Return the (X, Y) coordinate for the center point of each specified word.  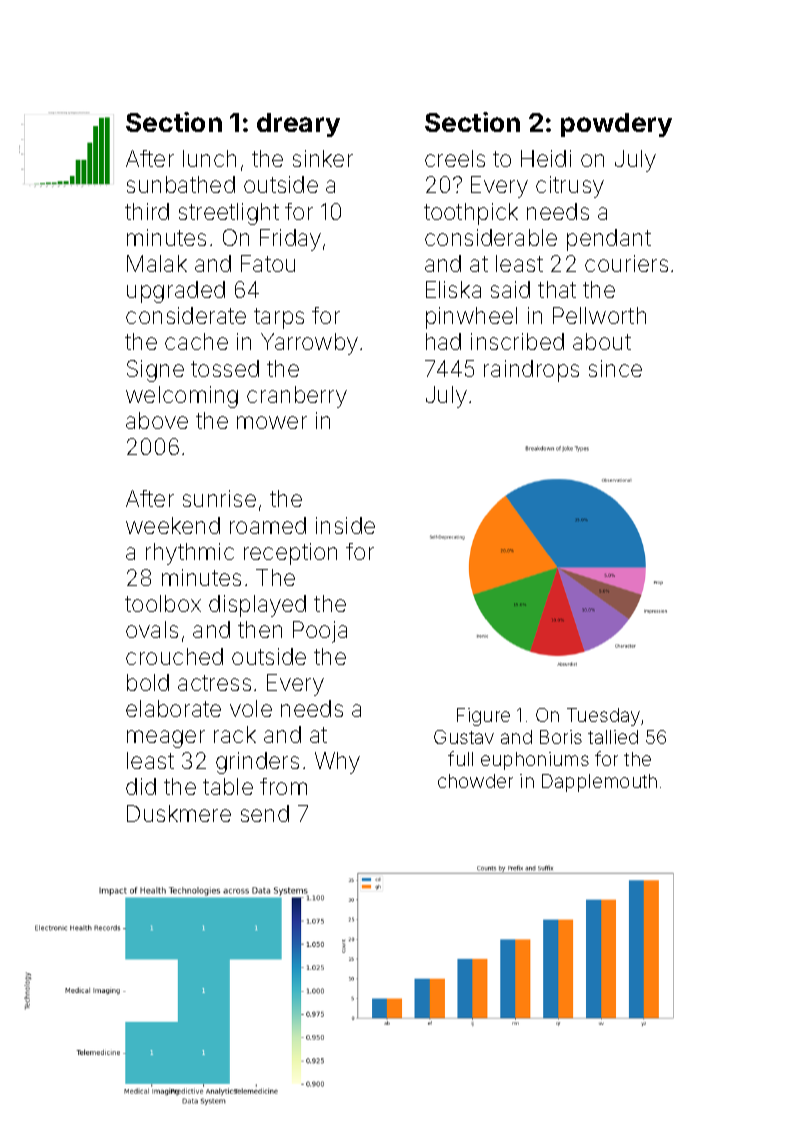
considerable (491, 237)
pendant (609, 240)
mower (272, 422)
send (265, 813)
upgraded (176, 292)
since (615, 368)
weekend (173, 525)
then (260, 629)
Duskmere (179, 813)
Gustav (464, 737)
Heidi (546, 158)
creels (455, 158)
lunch (209, 158)
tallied (613, 737)
